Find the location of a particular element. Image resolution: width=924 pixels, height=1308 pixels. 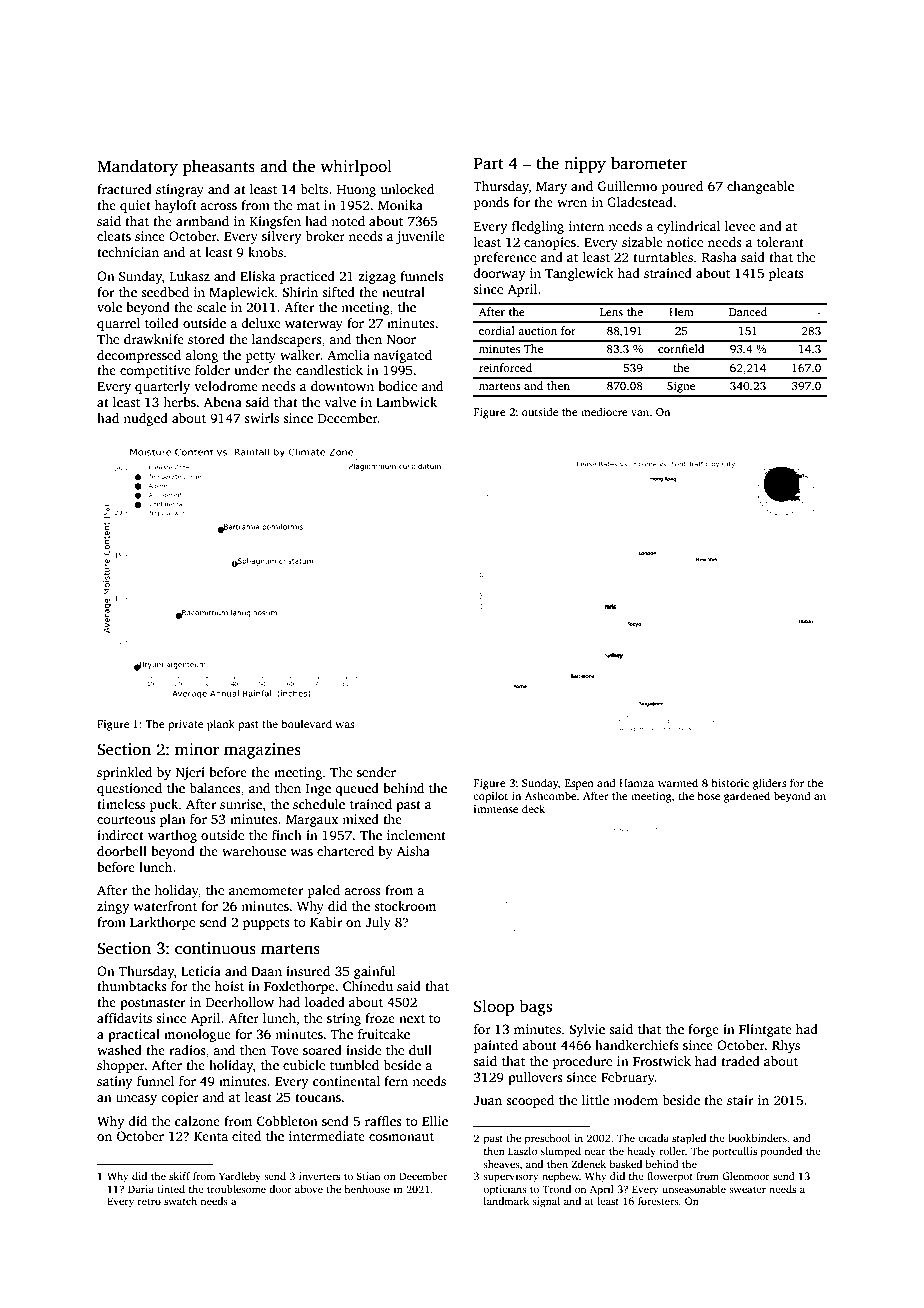

henhouse is located at coordinates (367, 1189).
